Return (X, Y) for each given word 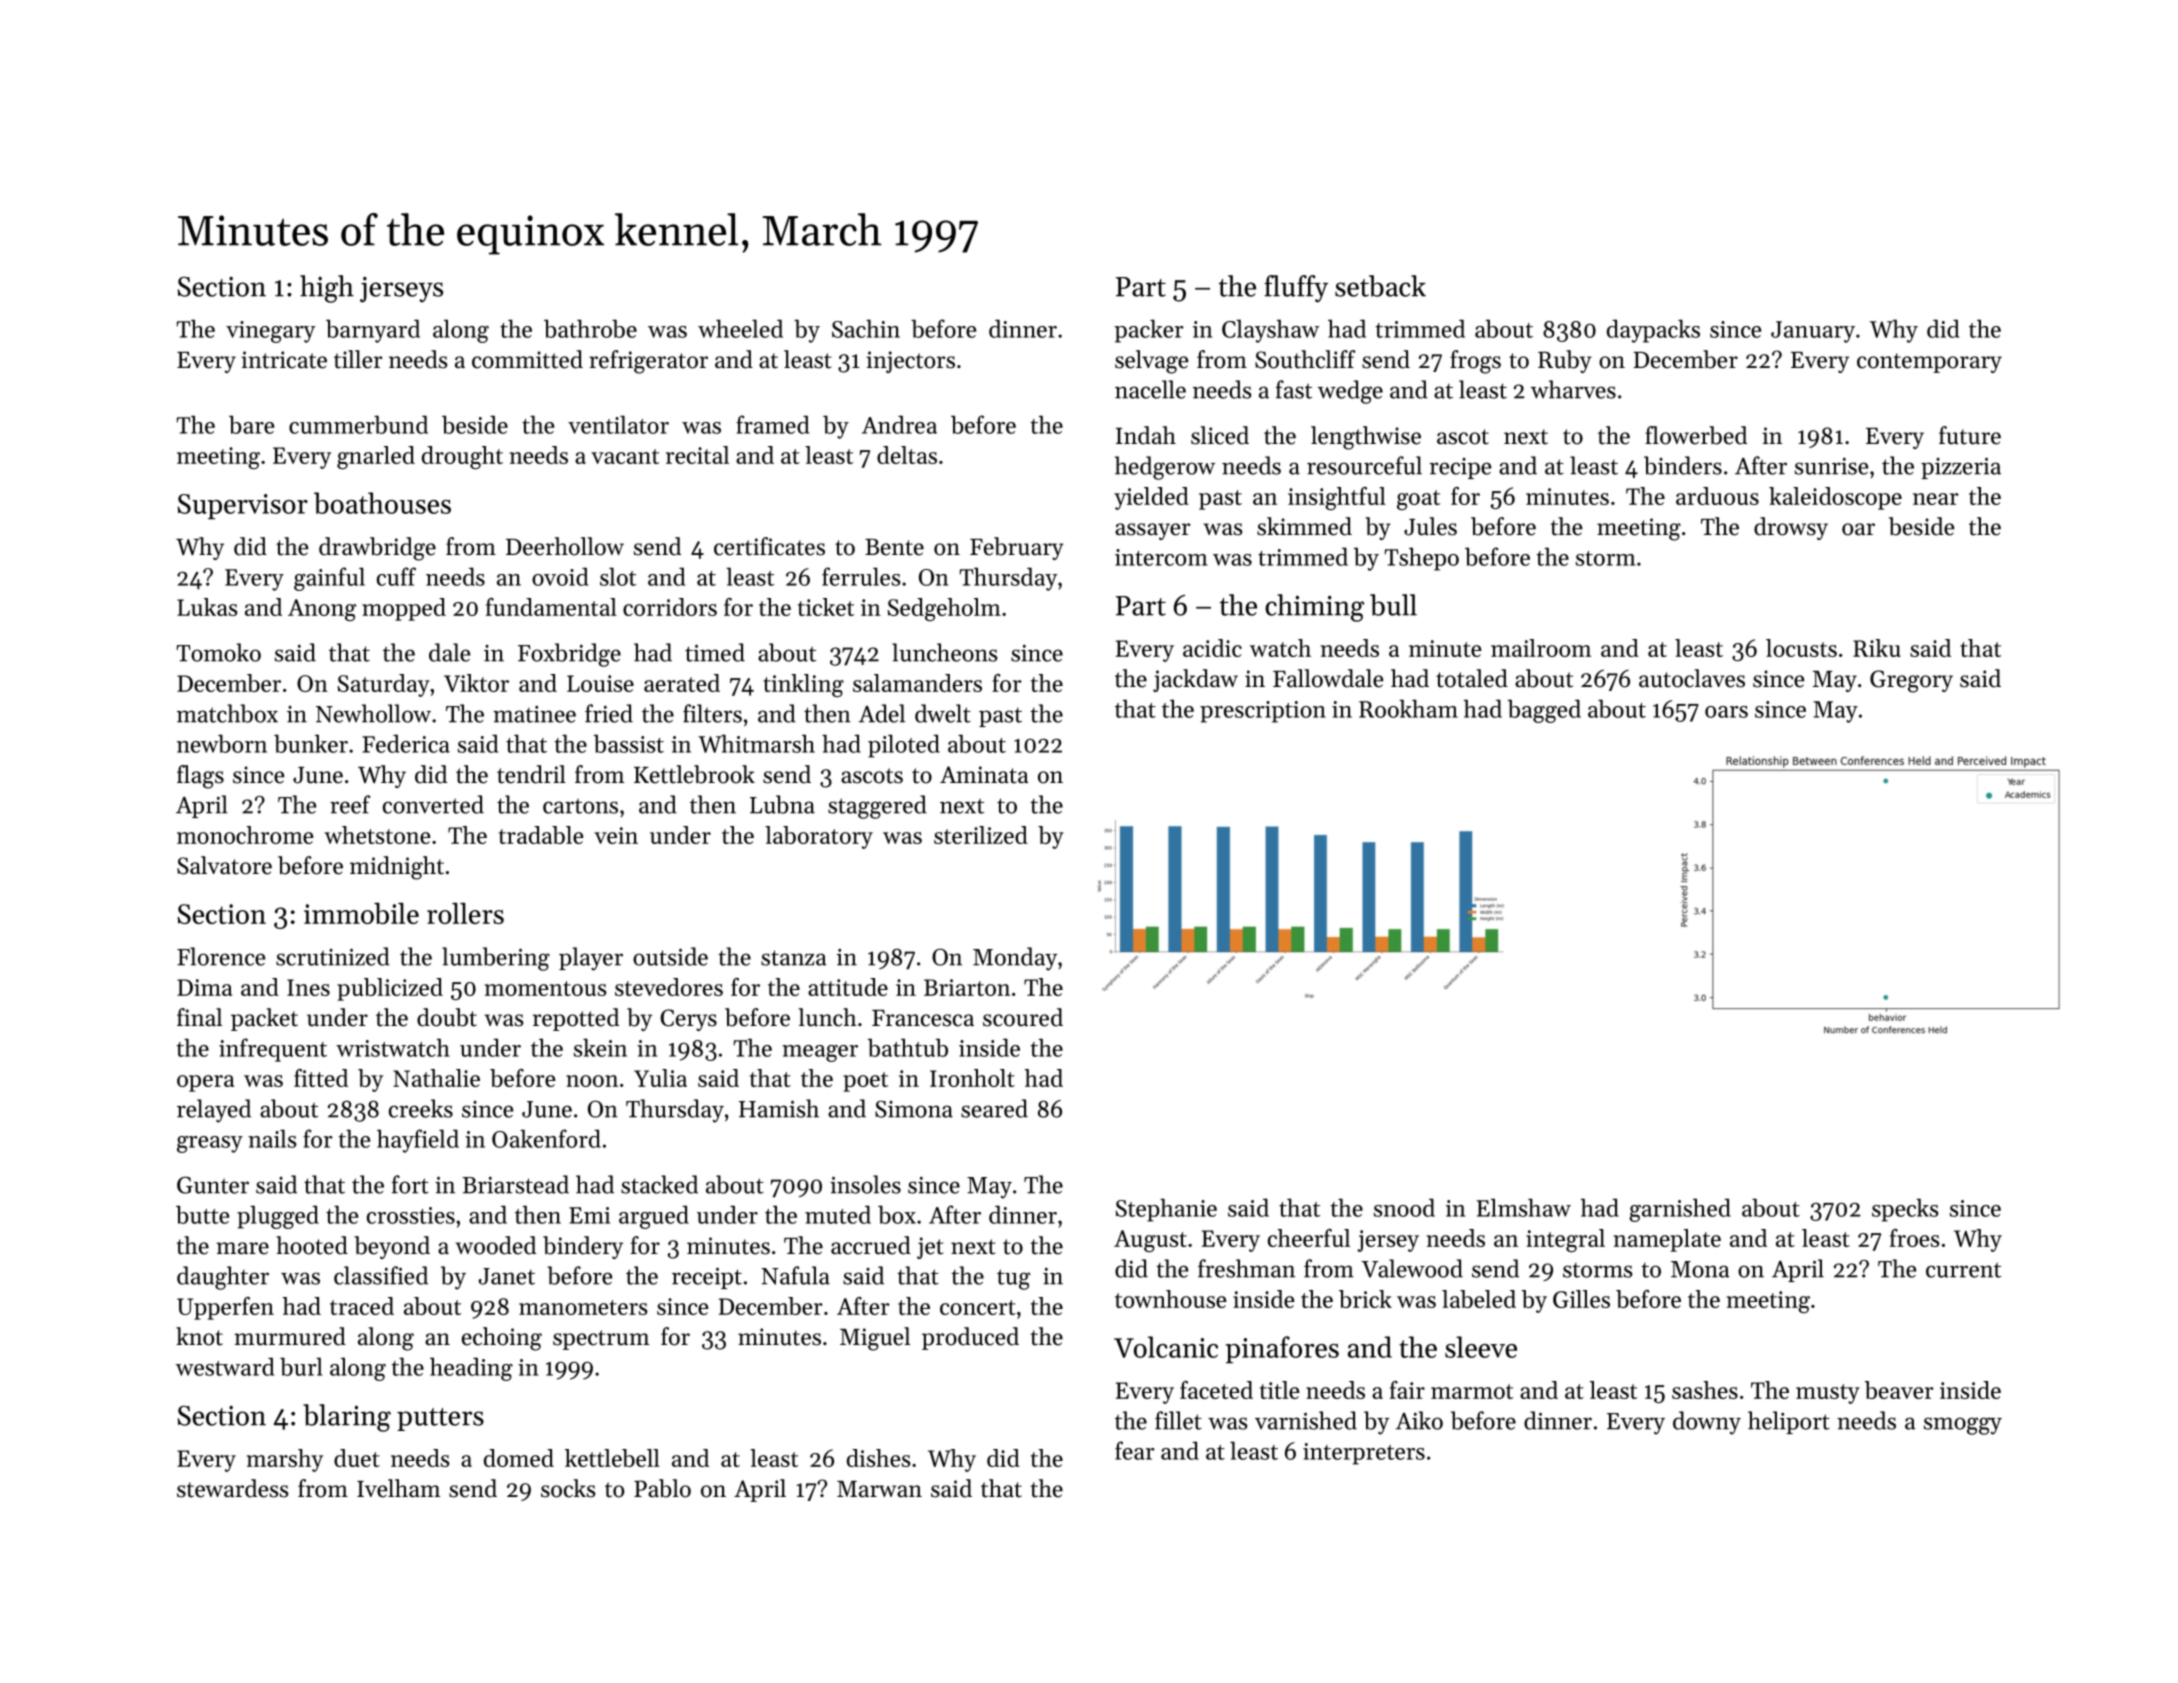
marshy (285, 1460)
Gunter (213, 1185)
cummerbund (358, 424)
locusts (1801, 648)
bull (1393, 605)
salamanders (917, 683)
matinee (534, 714)
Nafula (795, 1275)
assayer (1152, 531)
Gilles (1581, 1299)
